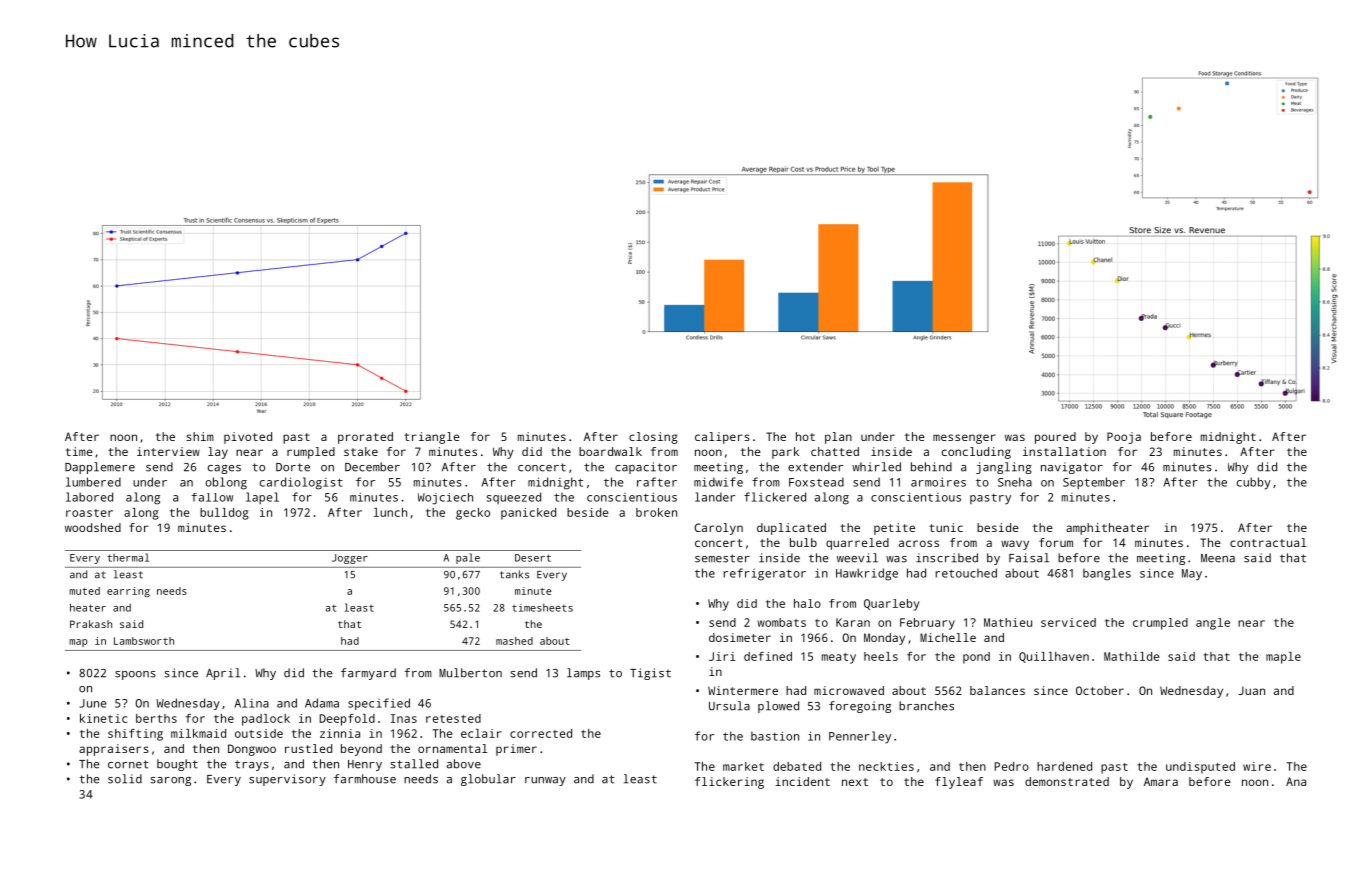 This screenshot has height=887, width=1372. I want to click on lamps, so click(583, 674).
